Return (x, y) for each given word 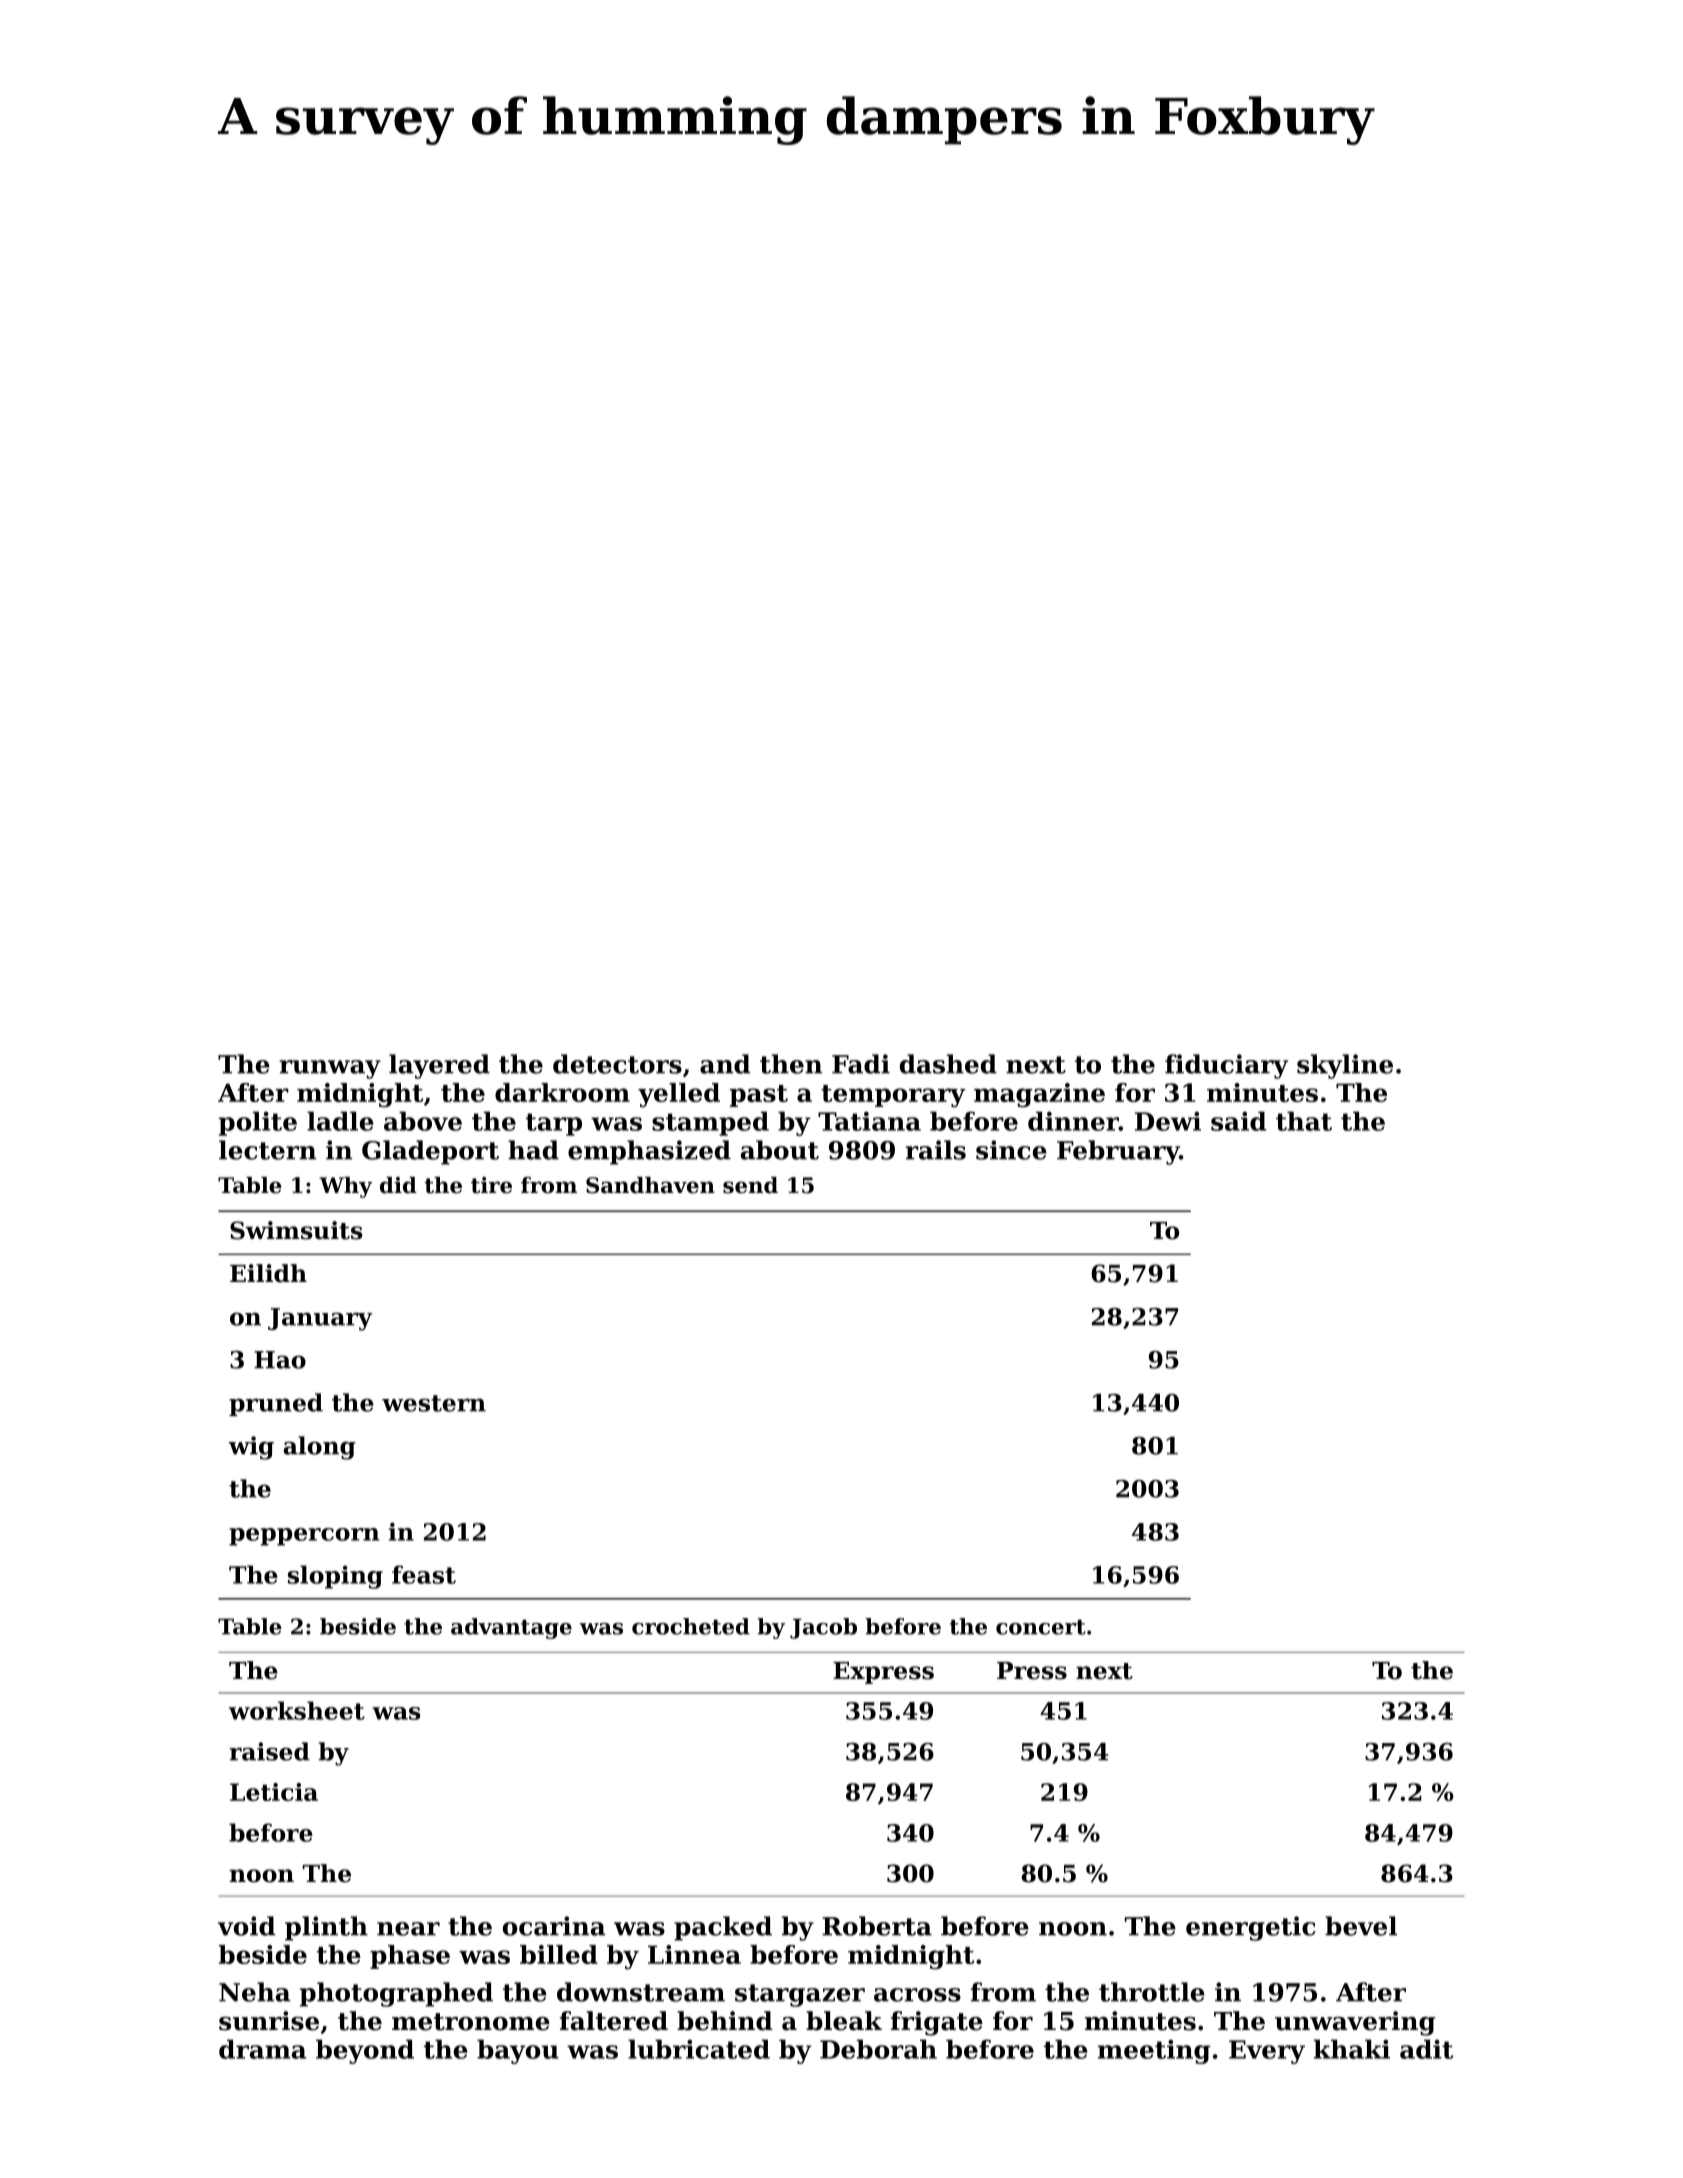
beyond (365, 2051)
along (319, 1448)
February (1118, 1152)
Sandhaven (650, 1185)
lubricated (699, 2049)
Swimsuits (296, 1230)
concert (1041, 1627)
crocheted (691, 1626)
